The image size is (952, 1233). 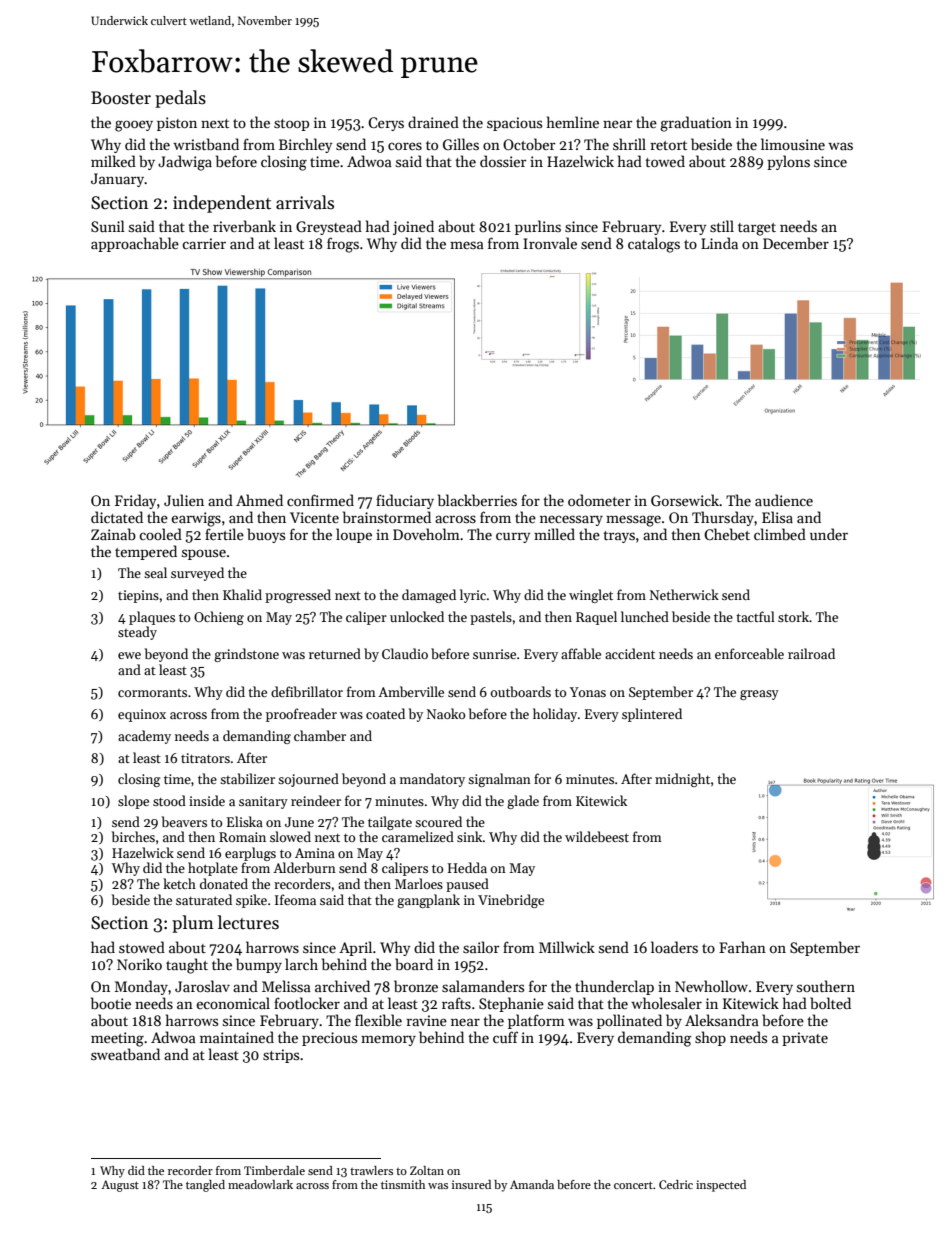 What do you see at coordinates (503, 161) in the screenshot?
I see `dossier` at bounding box center [503, 161].
